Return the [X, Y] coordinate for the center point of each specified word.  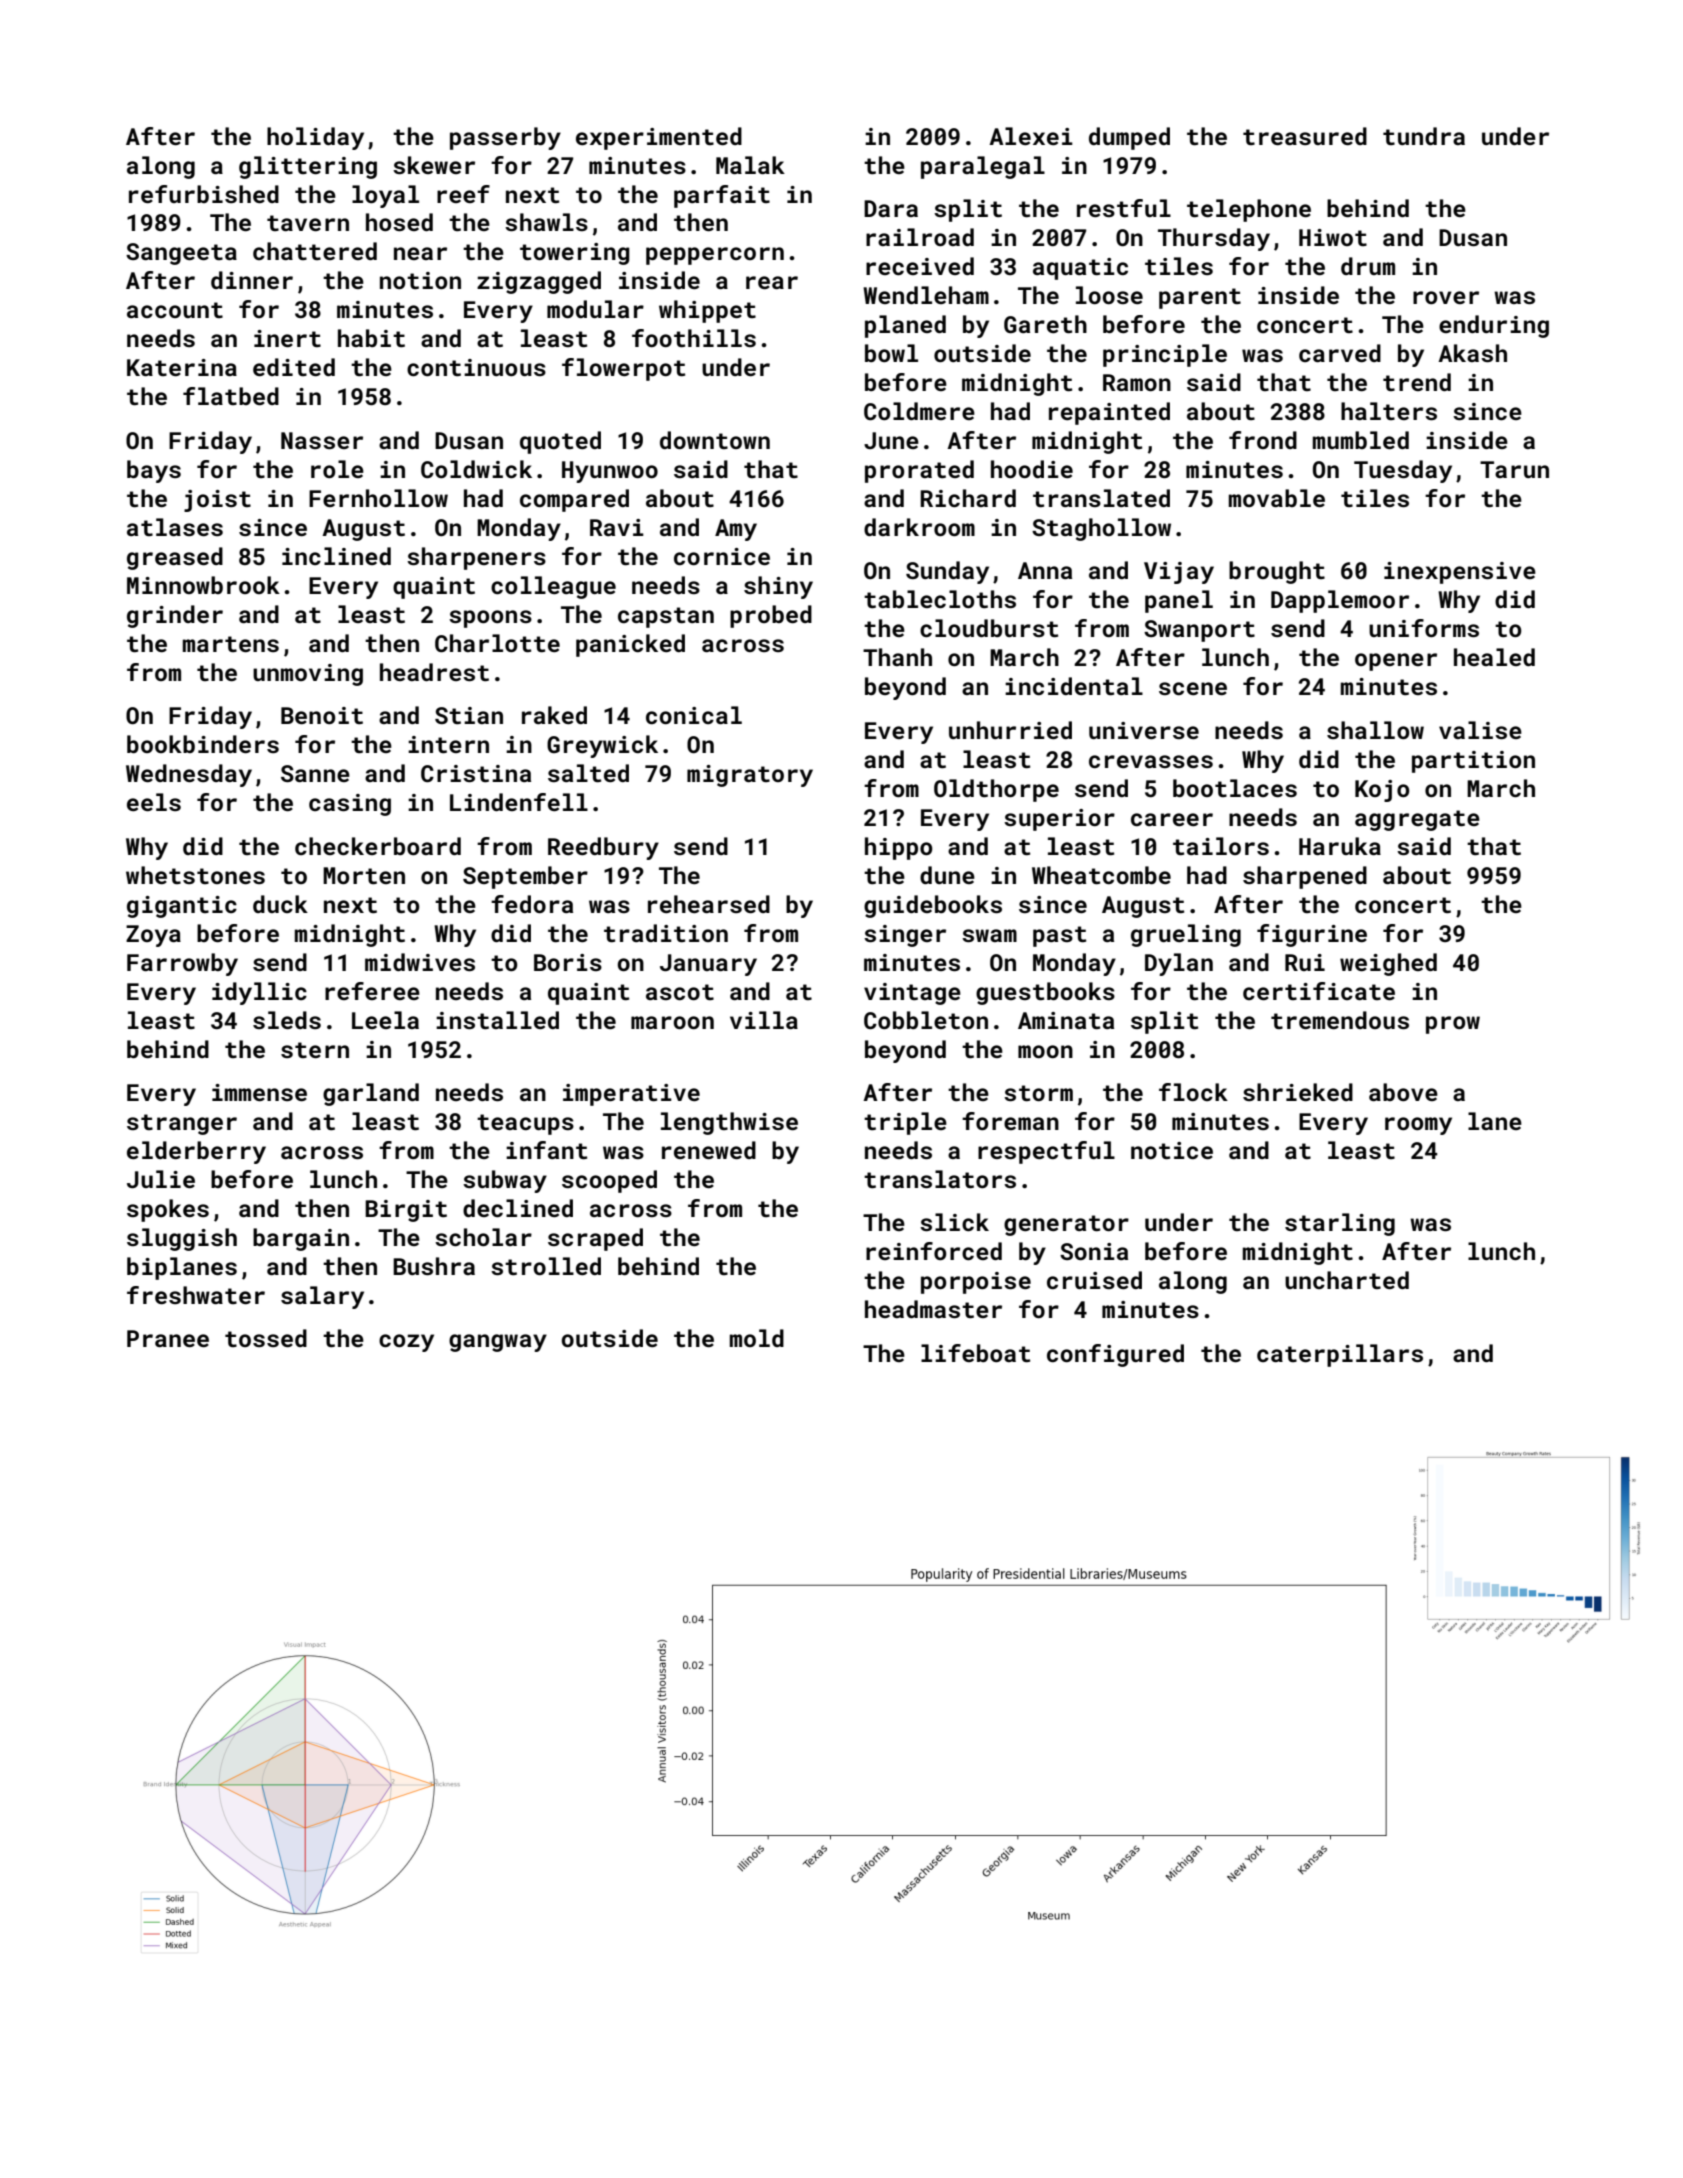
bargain [301, 1239]
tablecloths [940, 599]
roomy [1418, 1126]
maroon [672, 1022]
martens [231, 644]
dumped [1129, 138]
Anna [1045, 570]
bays [154, 471]
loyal [385, 196]
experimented [659, 138]
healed [1494, 657]
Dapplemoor [1340, 601]
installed [497, 1020]
